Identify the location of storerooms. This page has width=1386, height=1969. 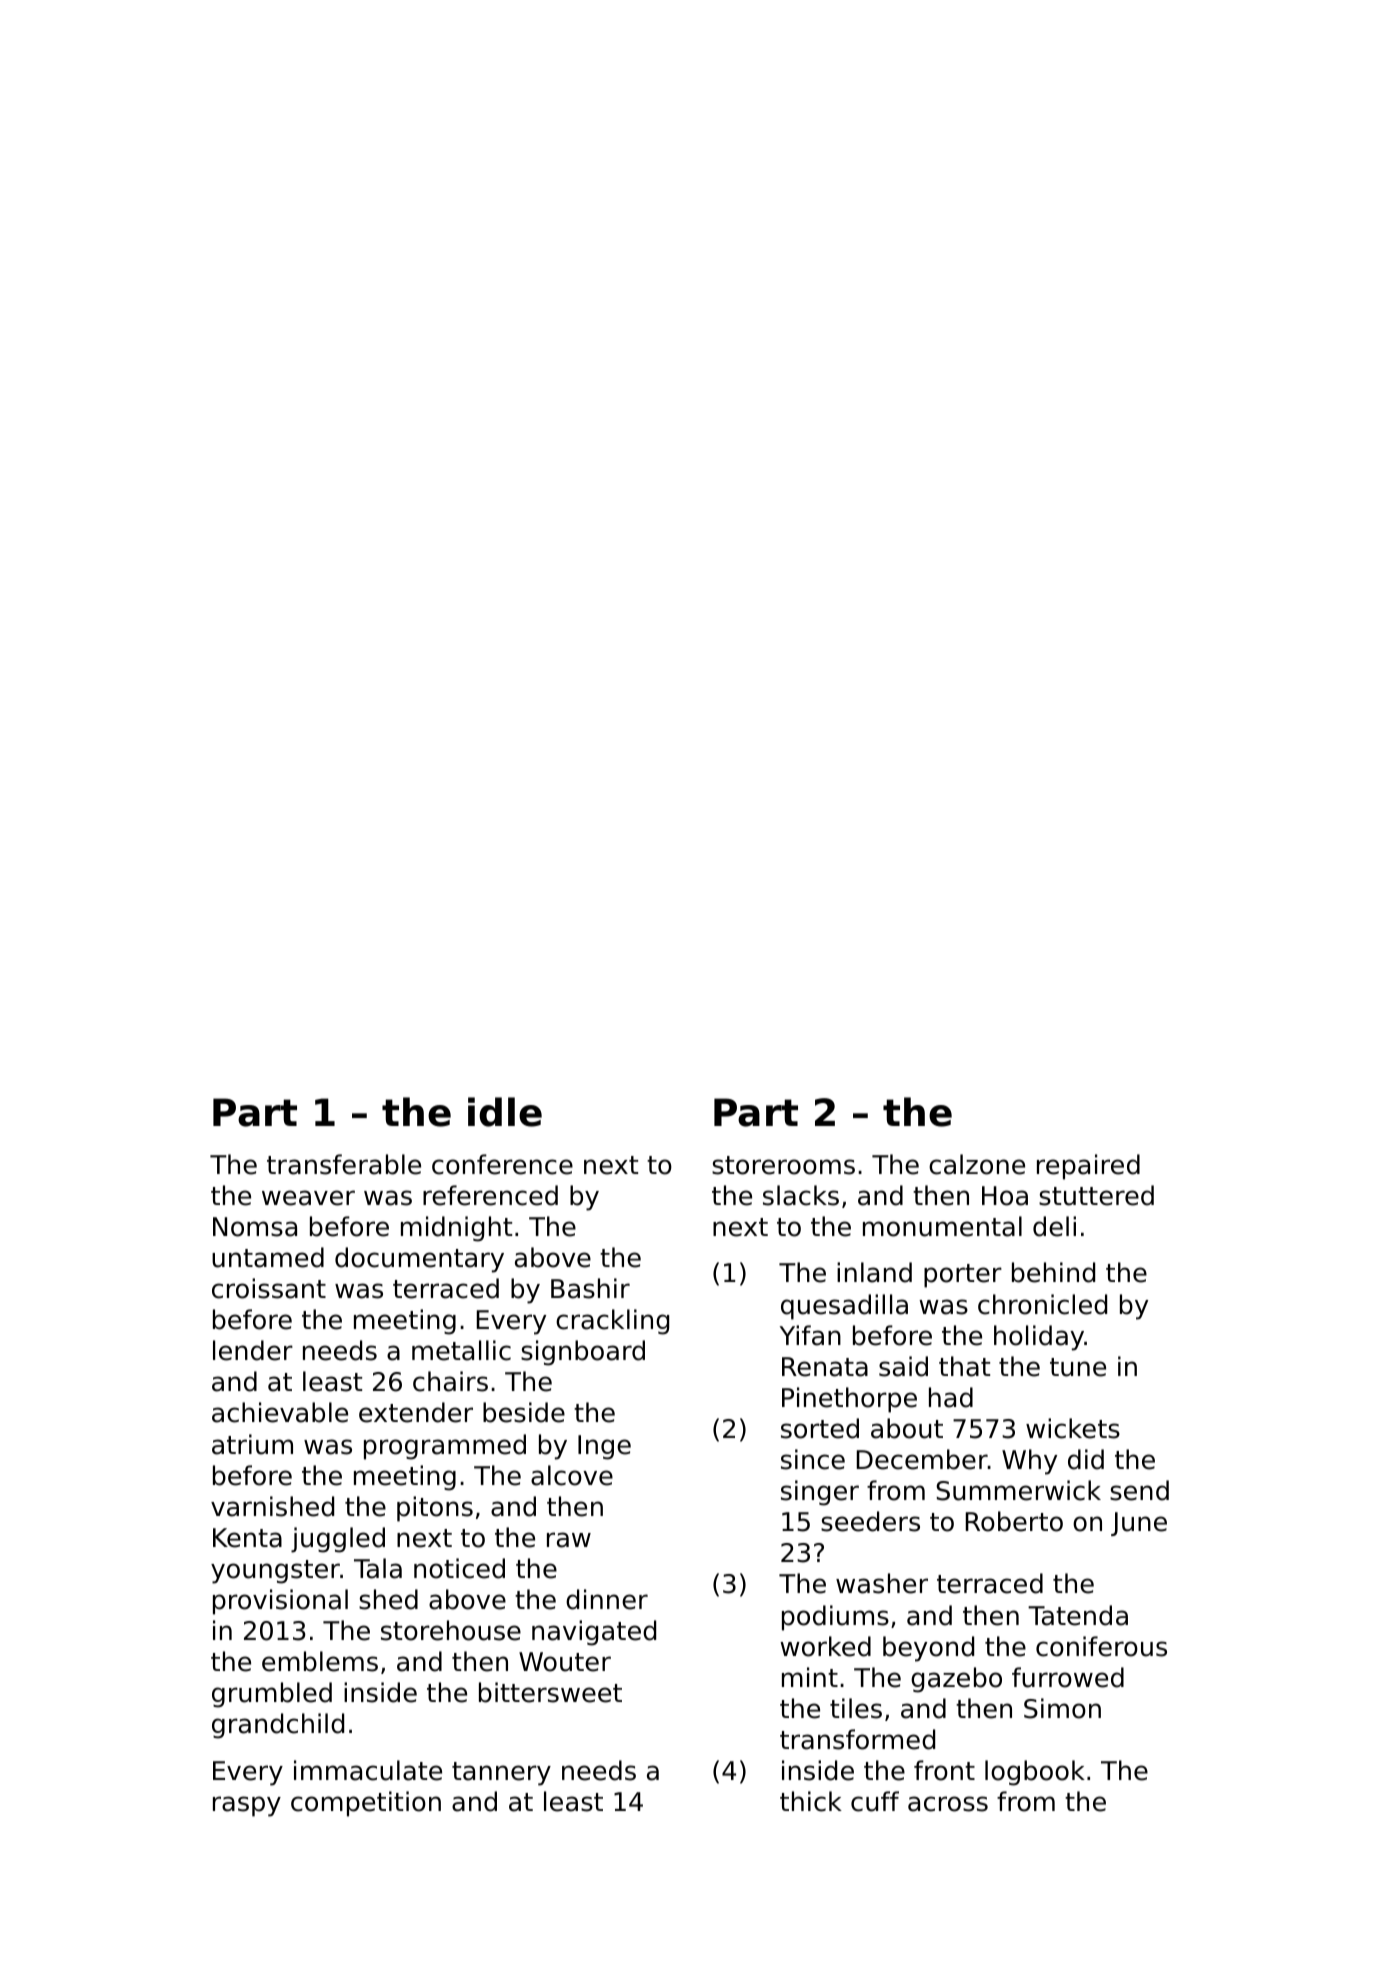
(783, 1165).
